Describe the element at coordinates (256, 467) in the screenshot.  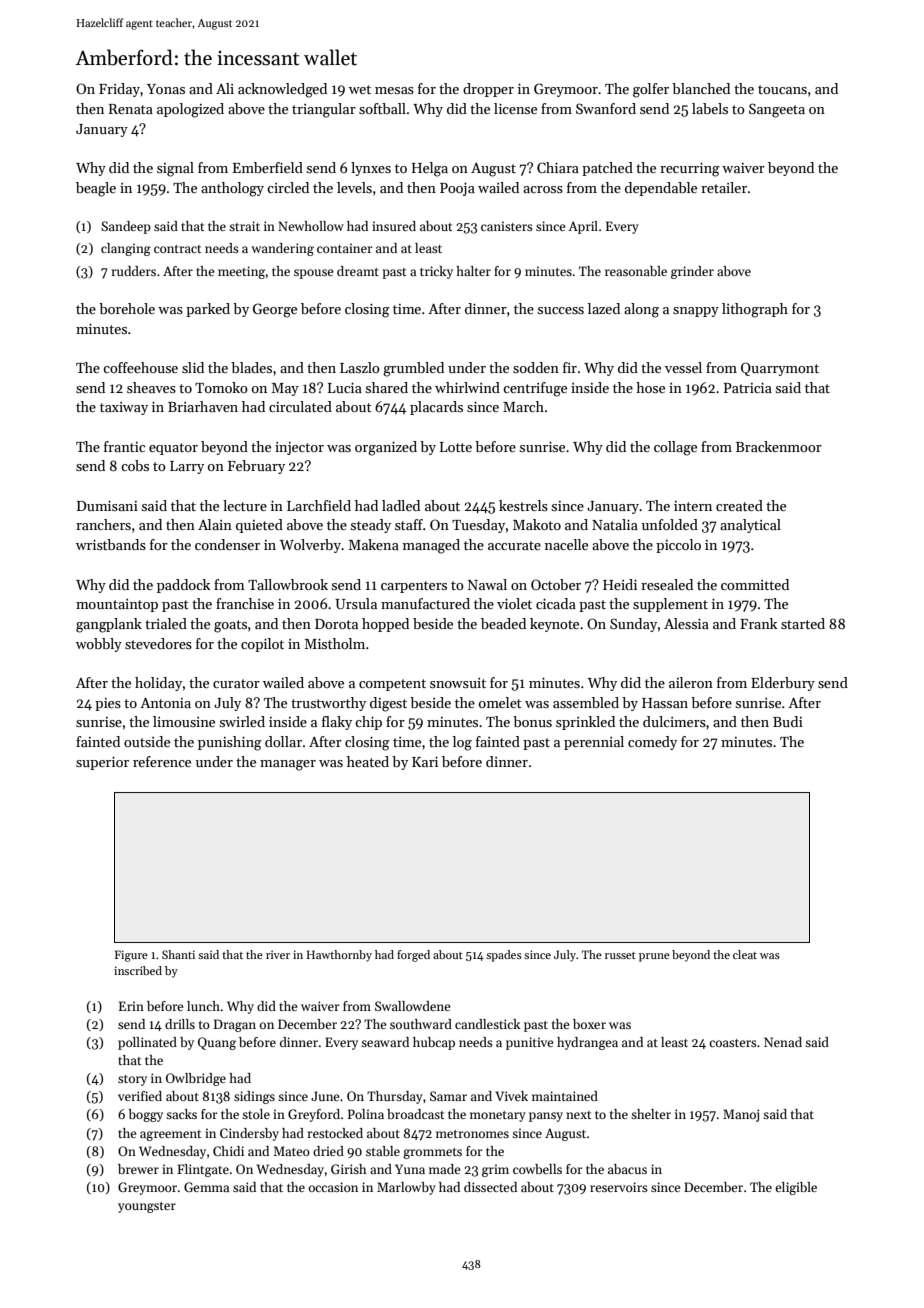
I see `February` at that location.
